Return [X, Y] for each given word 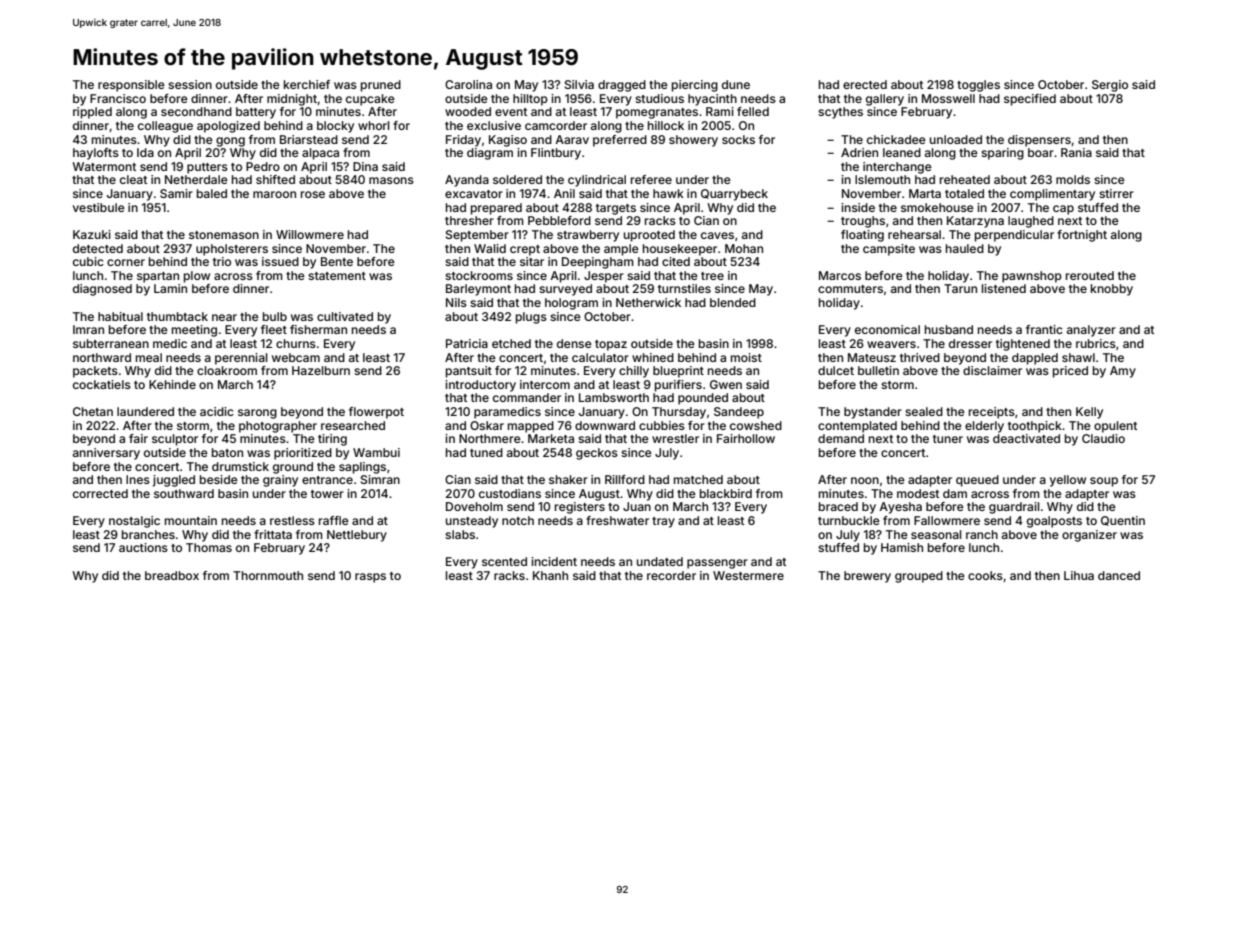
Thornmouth [268, 575]
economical [887, 329]
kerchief [307, 84]
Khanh [550, 575]
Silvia [579, 84]
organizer [1089, 536]
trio [222, 261]
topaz [611, 345]
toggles [978, 86]
